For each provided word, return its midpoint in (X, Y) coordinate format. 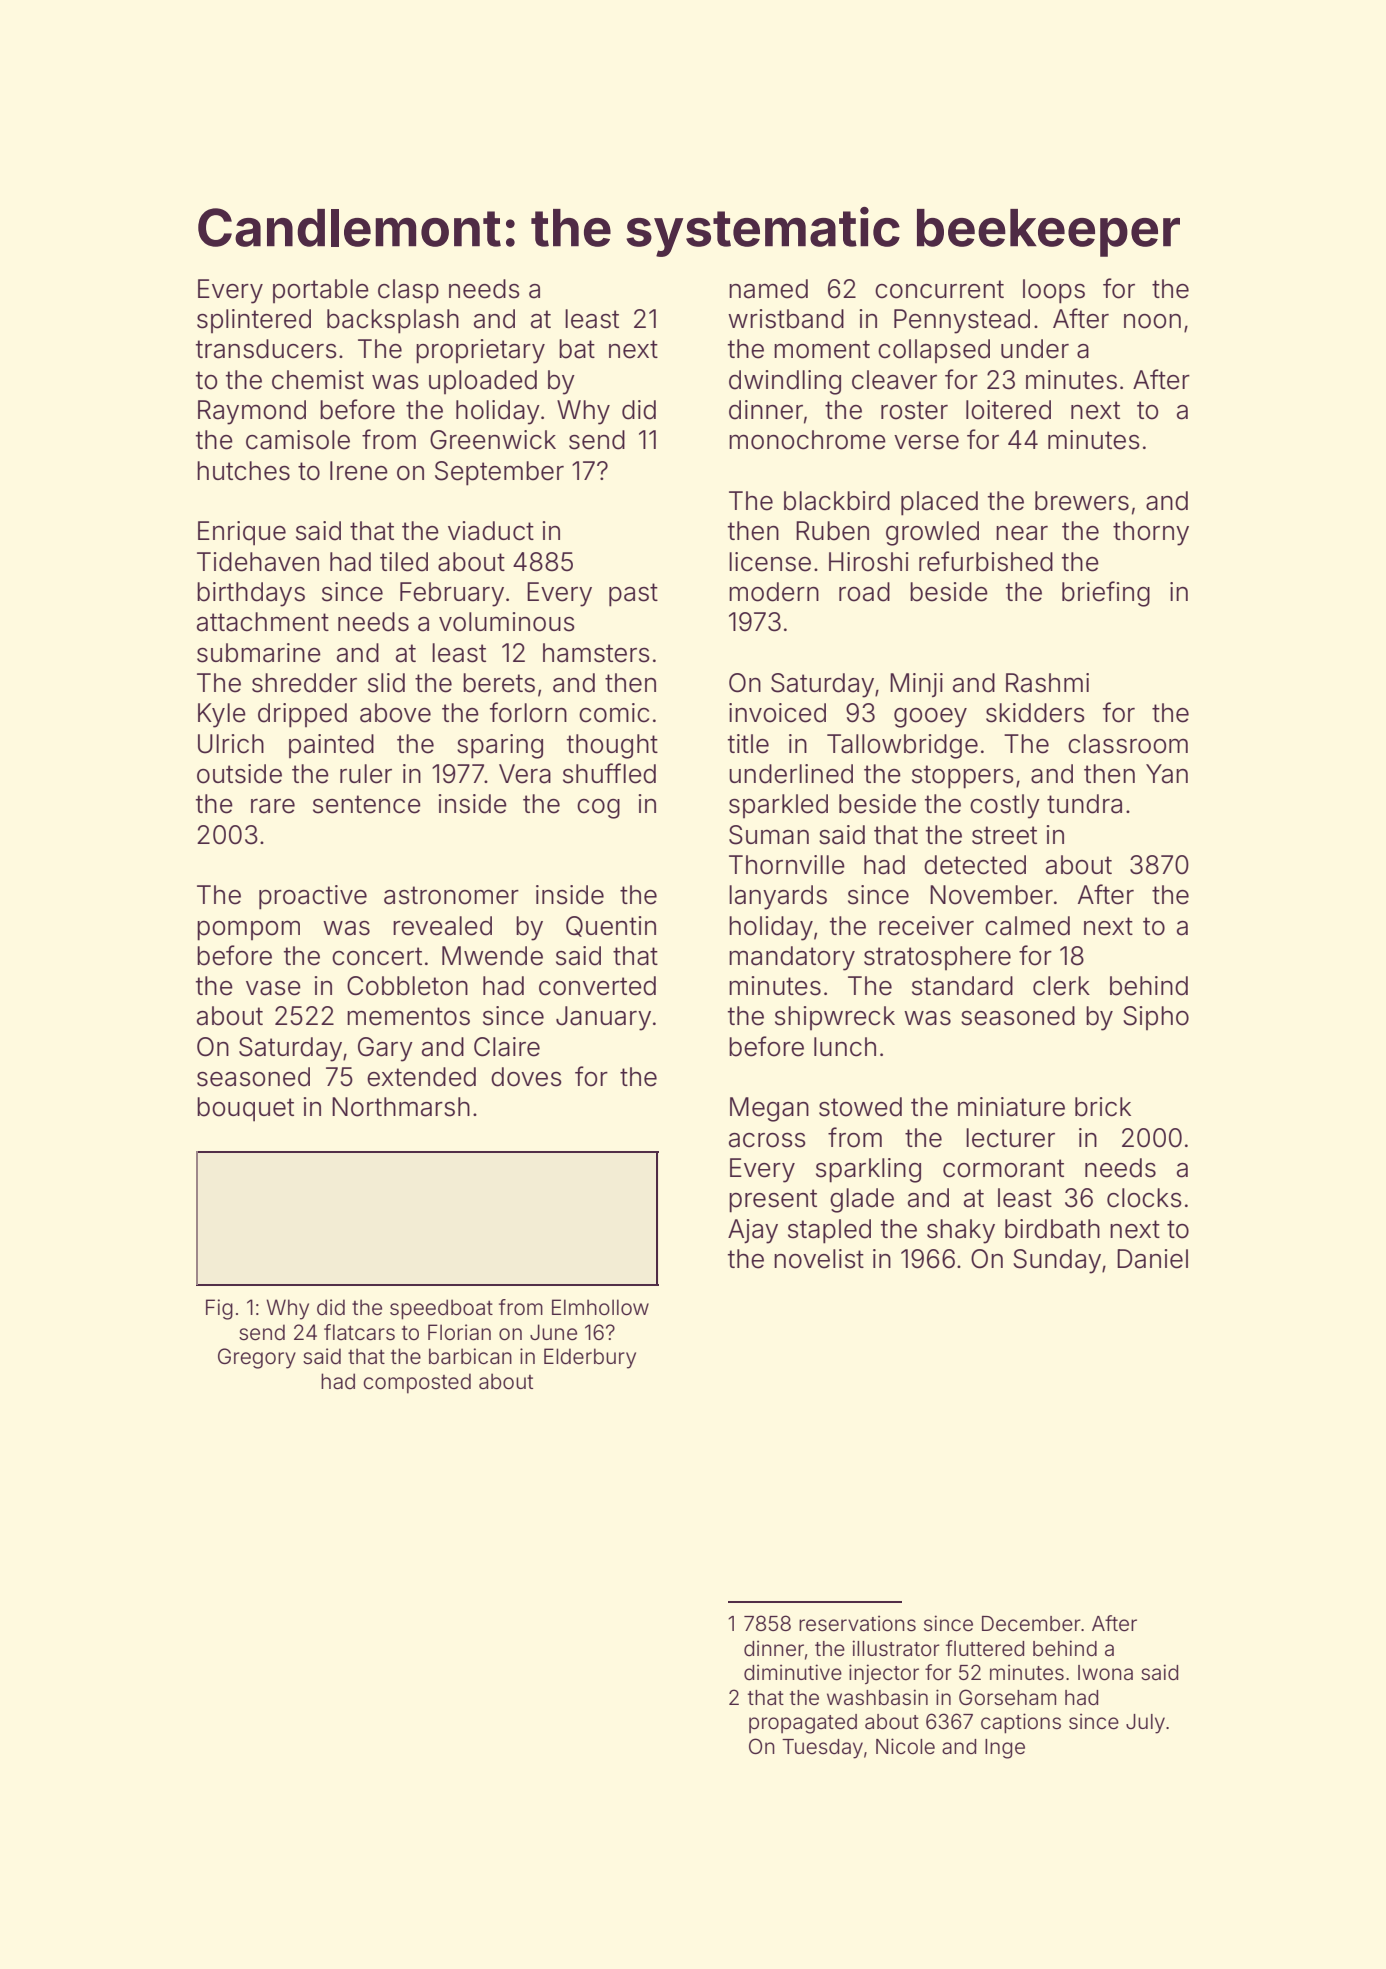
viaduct (491, 531)
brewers (1082, 501)
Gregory (257, 1358)
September (499, 473)
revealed (442, 926)
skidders (1035, 713)
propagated (803, 1724)
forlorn (528, 712)
